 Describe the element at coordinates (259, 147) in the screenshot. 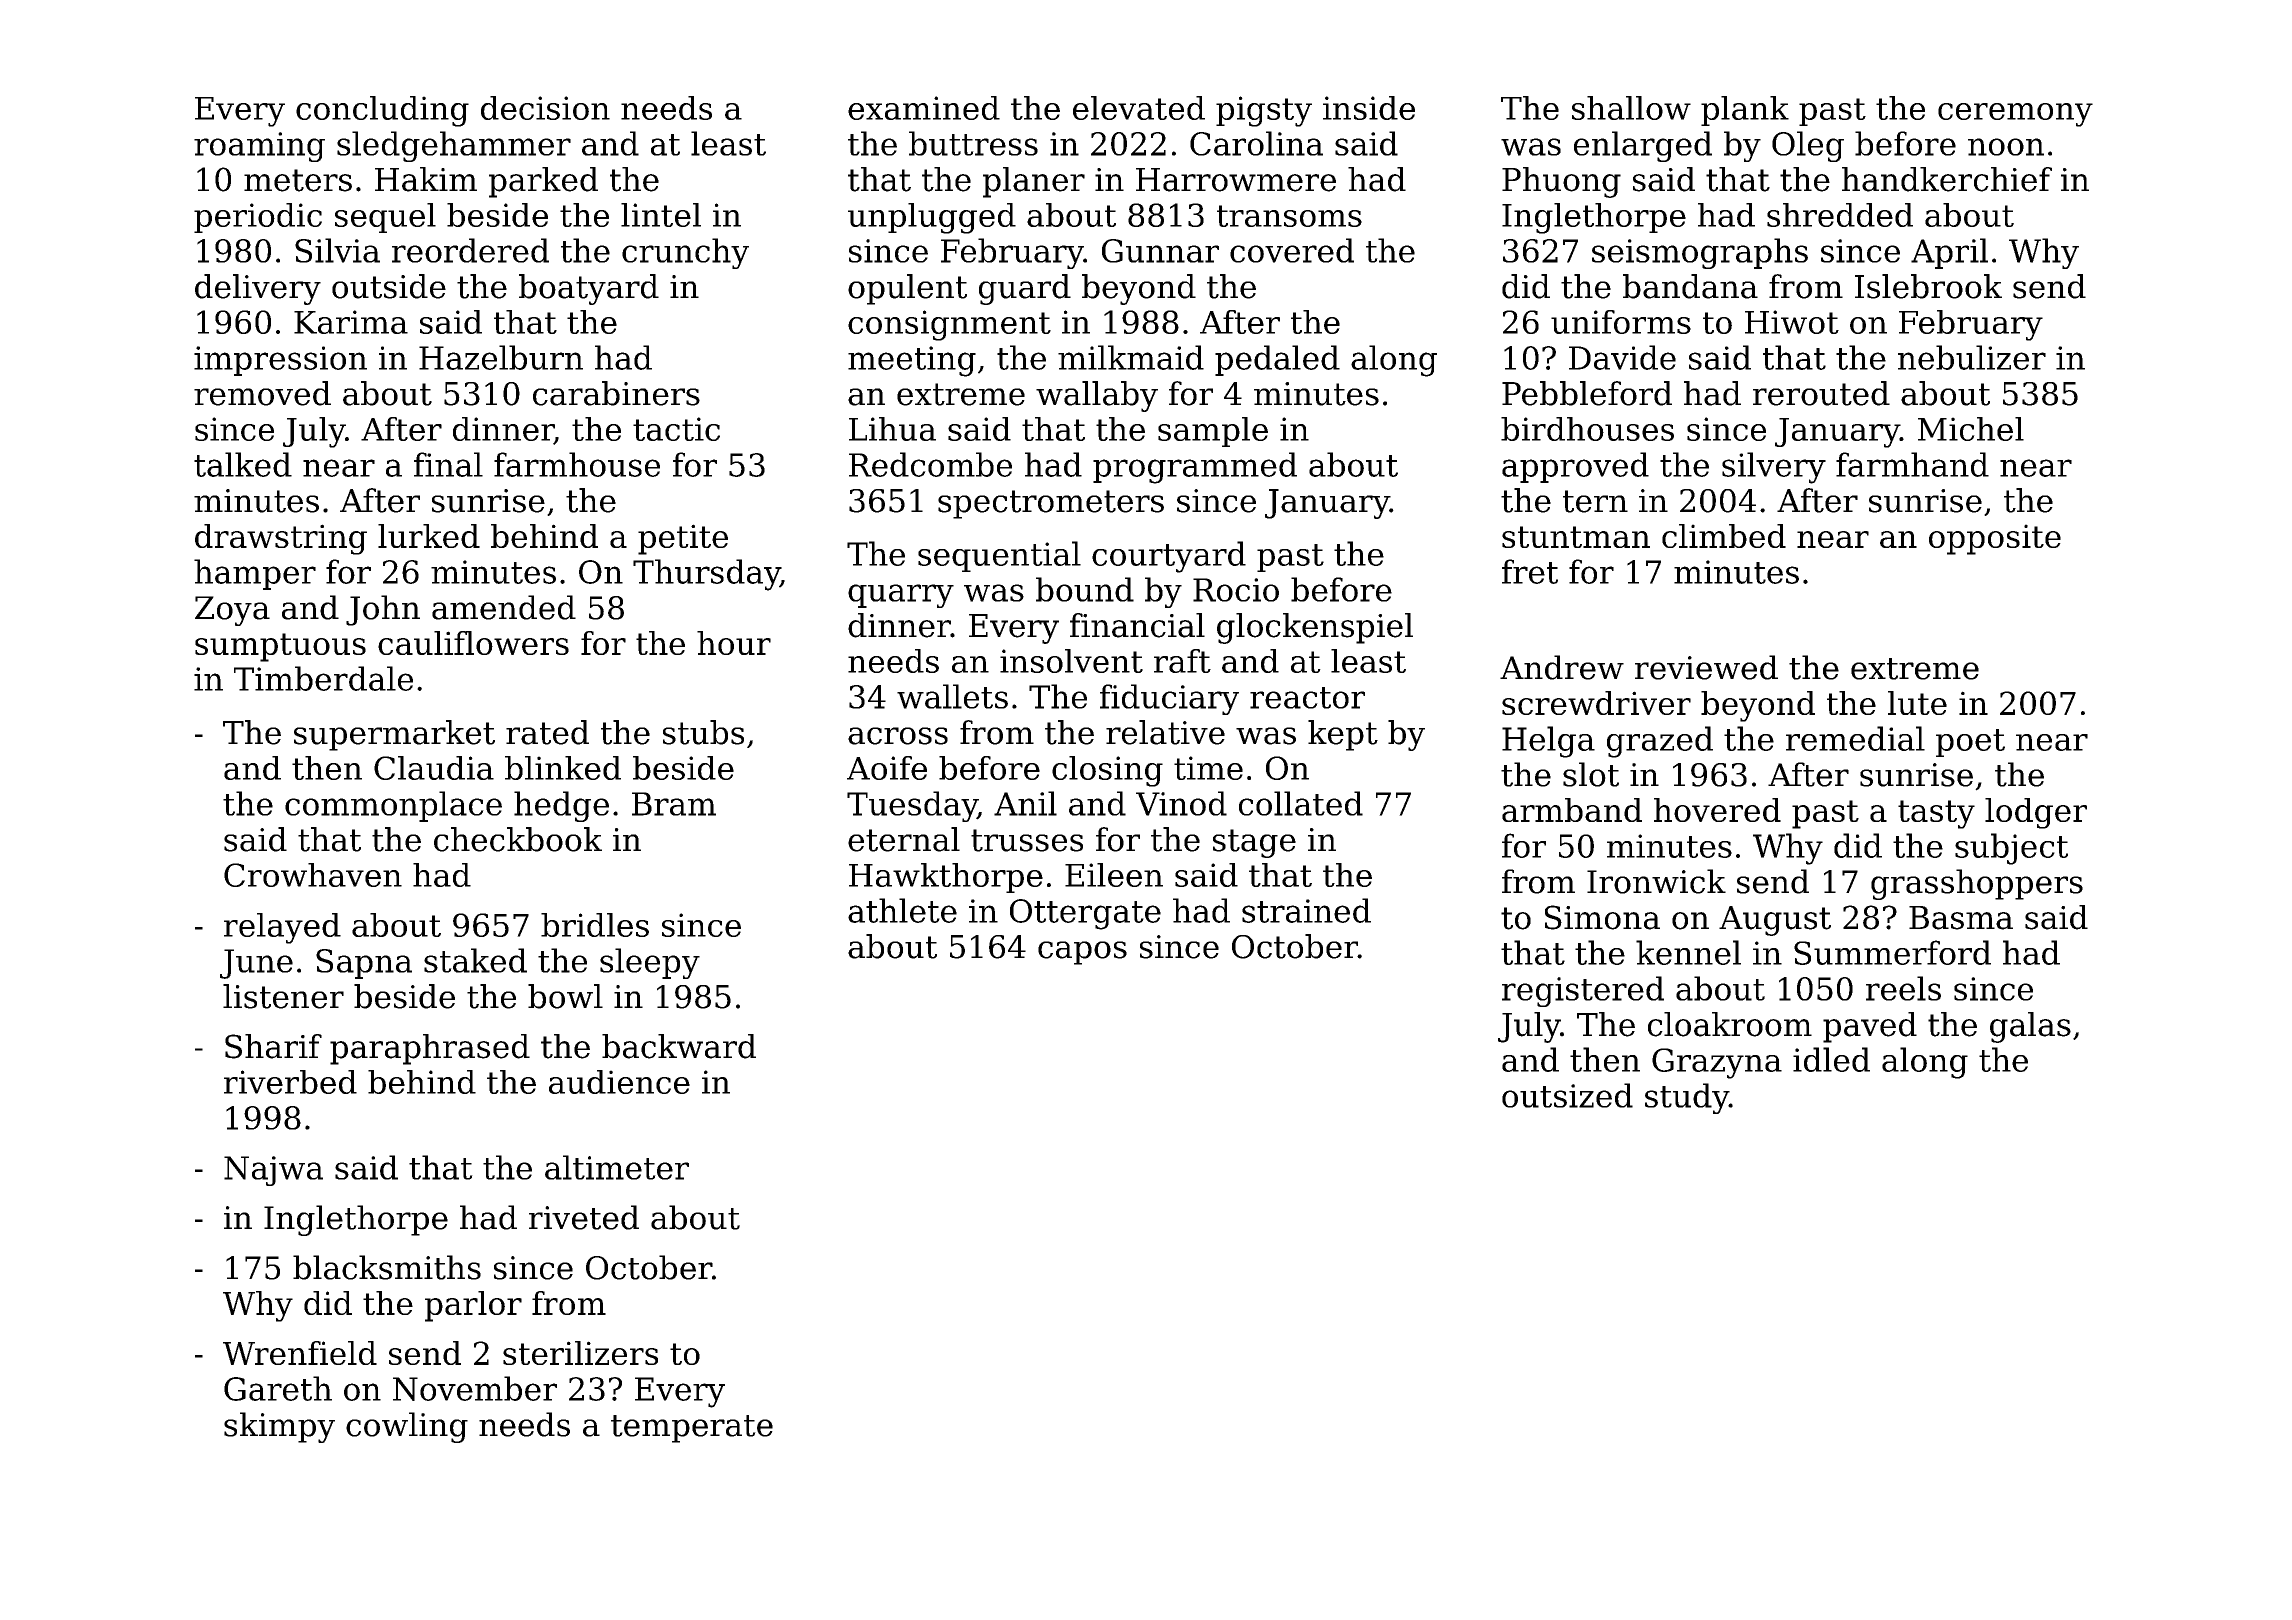

I see `roaming` at that location.
